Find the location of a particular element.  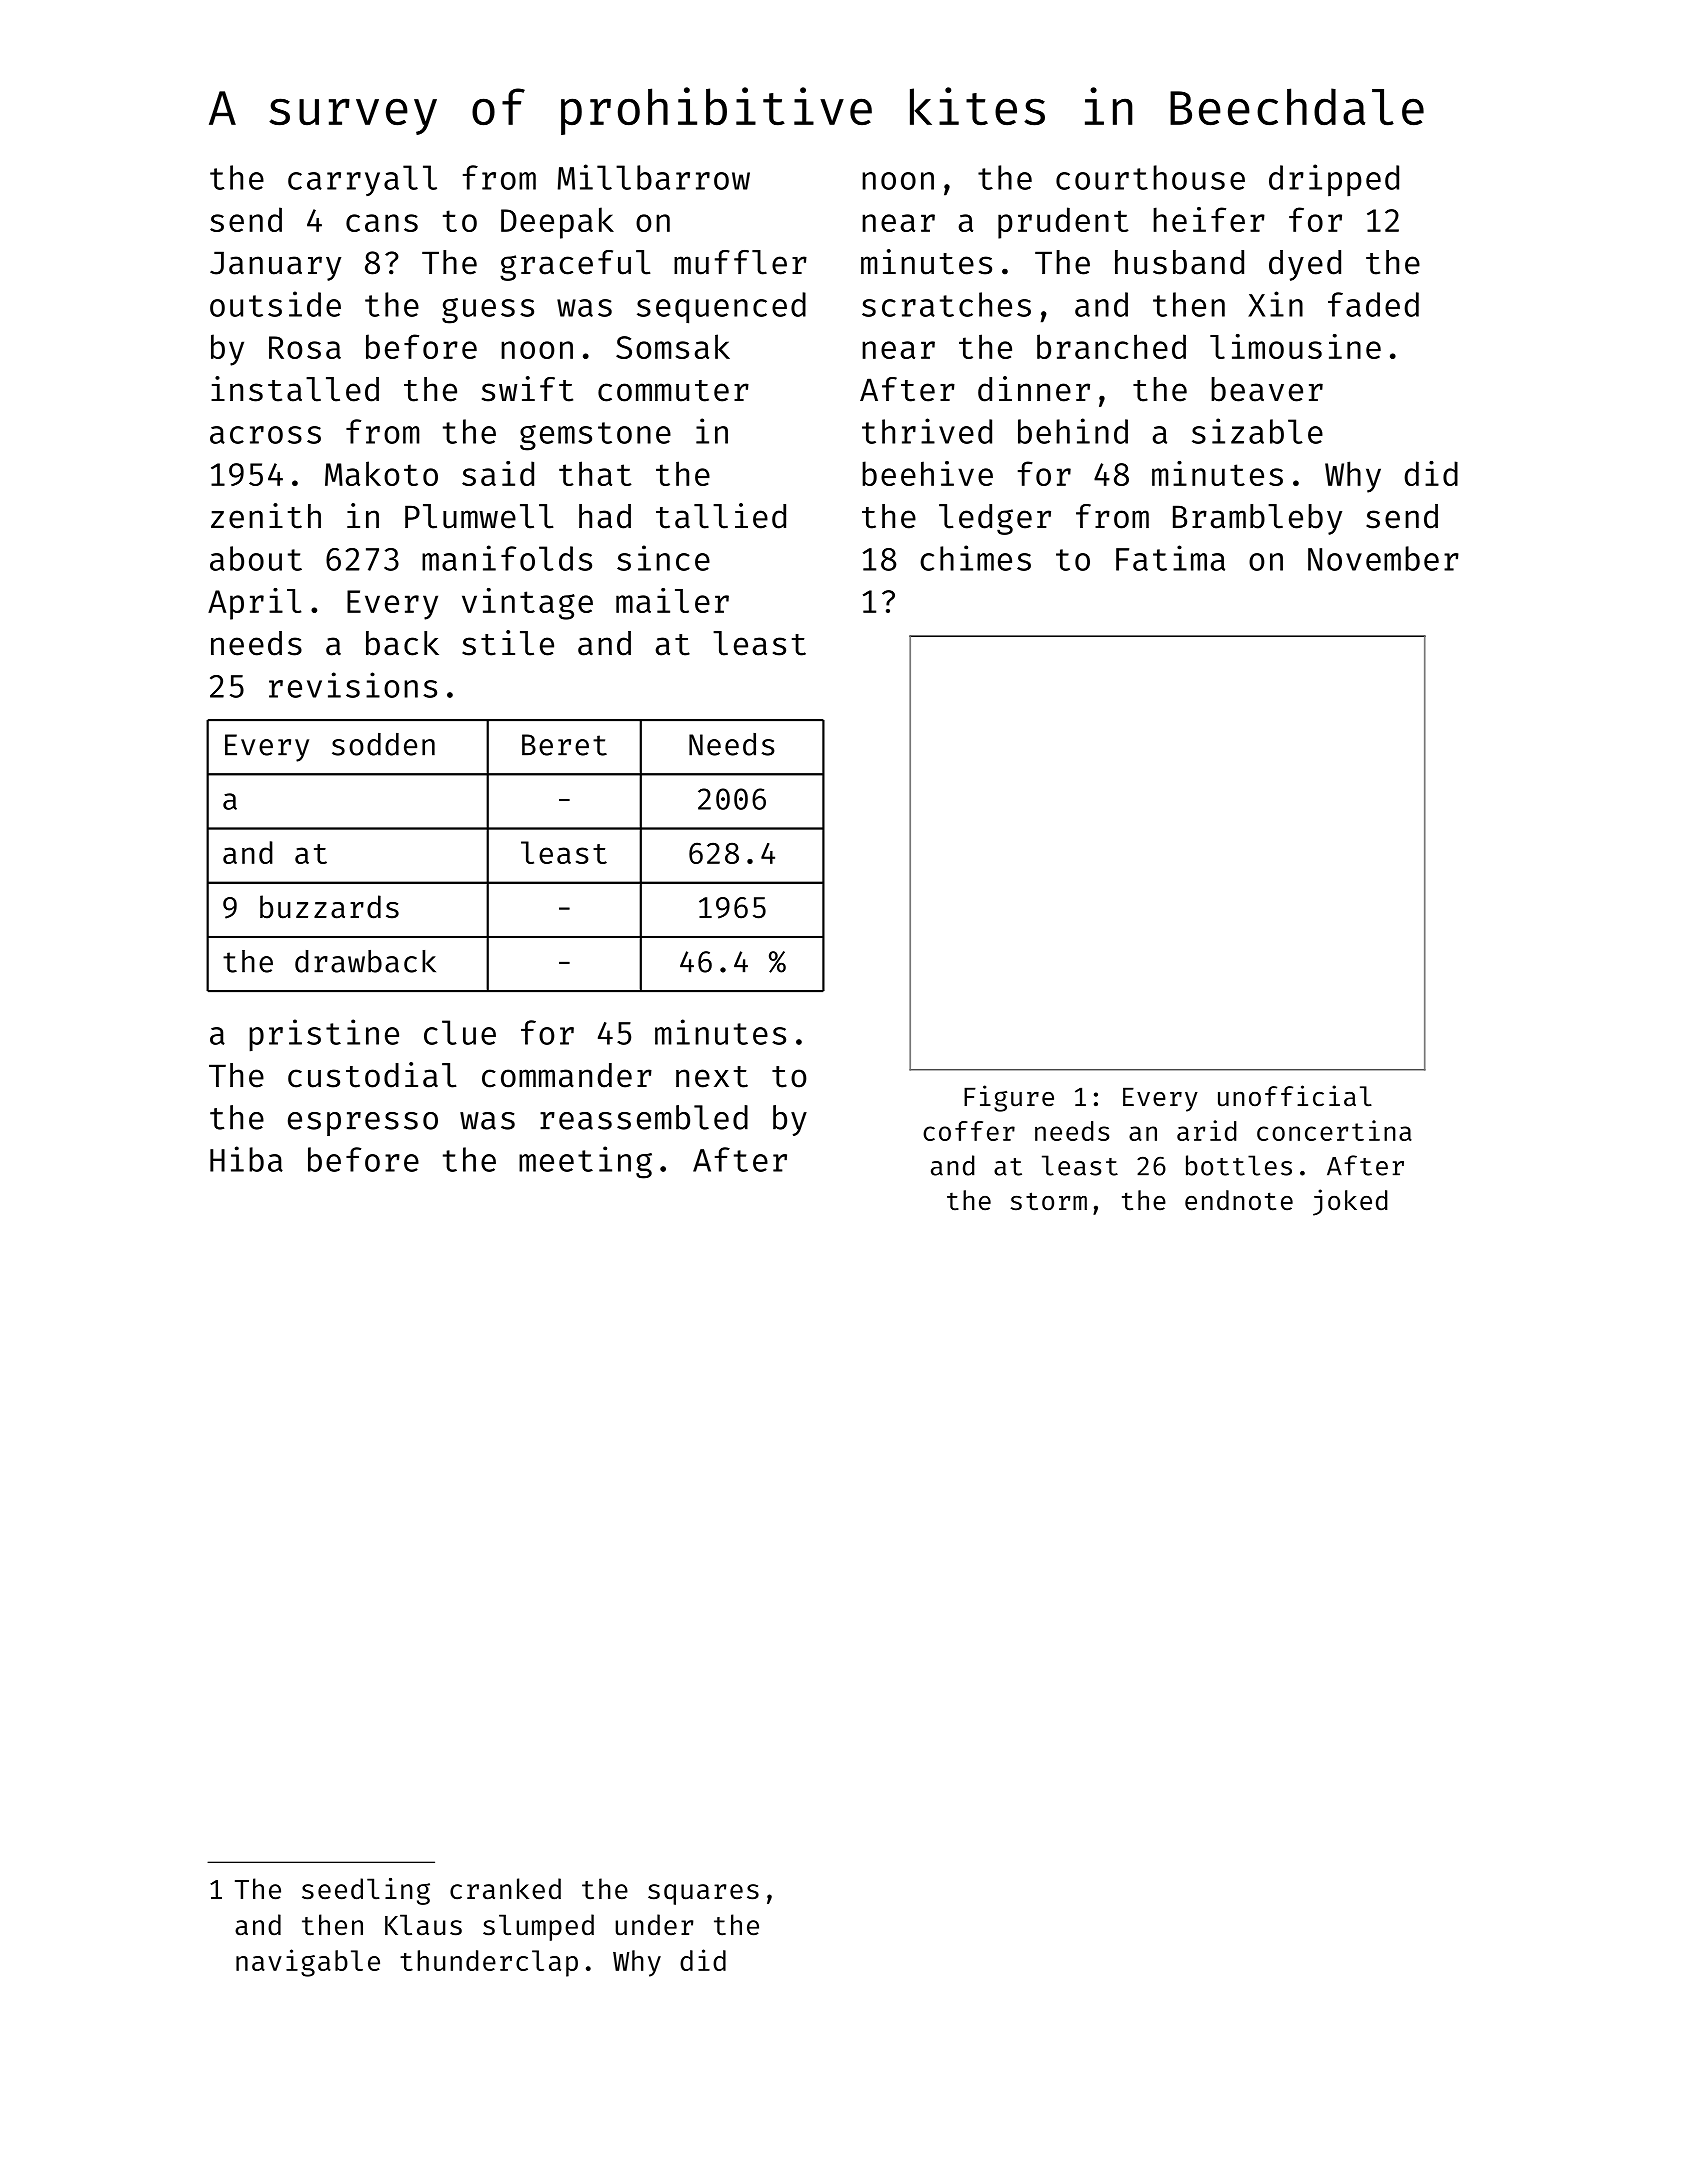

revisions is located at coordinates (353, 685).
